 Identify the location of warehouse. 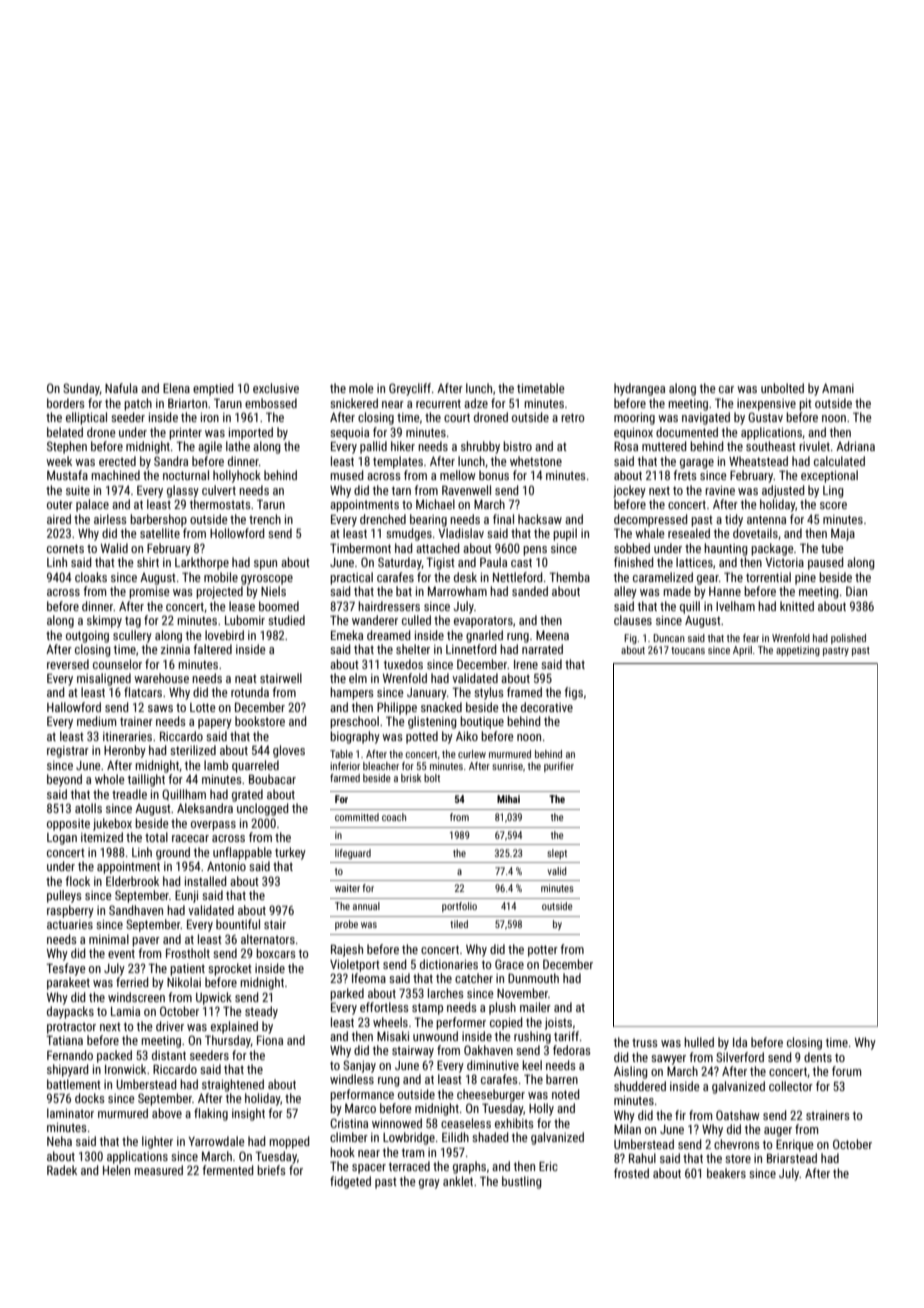
(161, 678).
